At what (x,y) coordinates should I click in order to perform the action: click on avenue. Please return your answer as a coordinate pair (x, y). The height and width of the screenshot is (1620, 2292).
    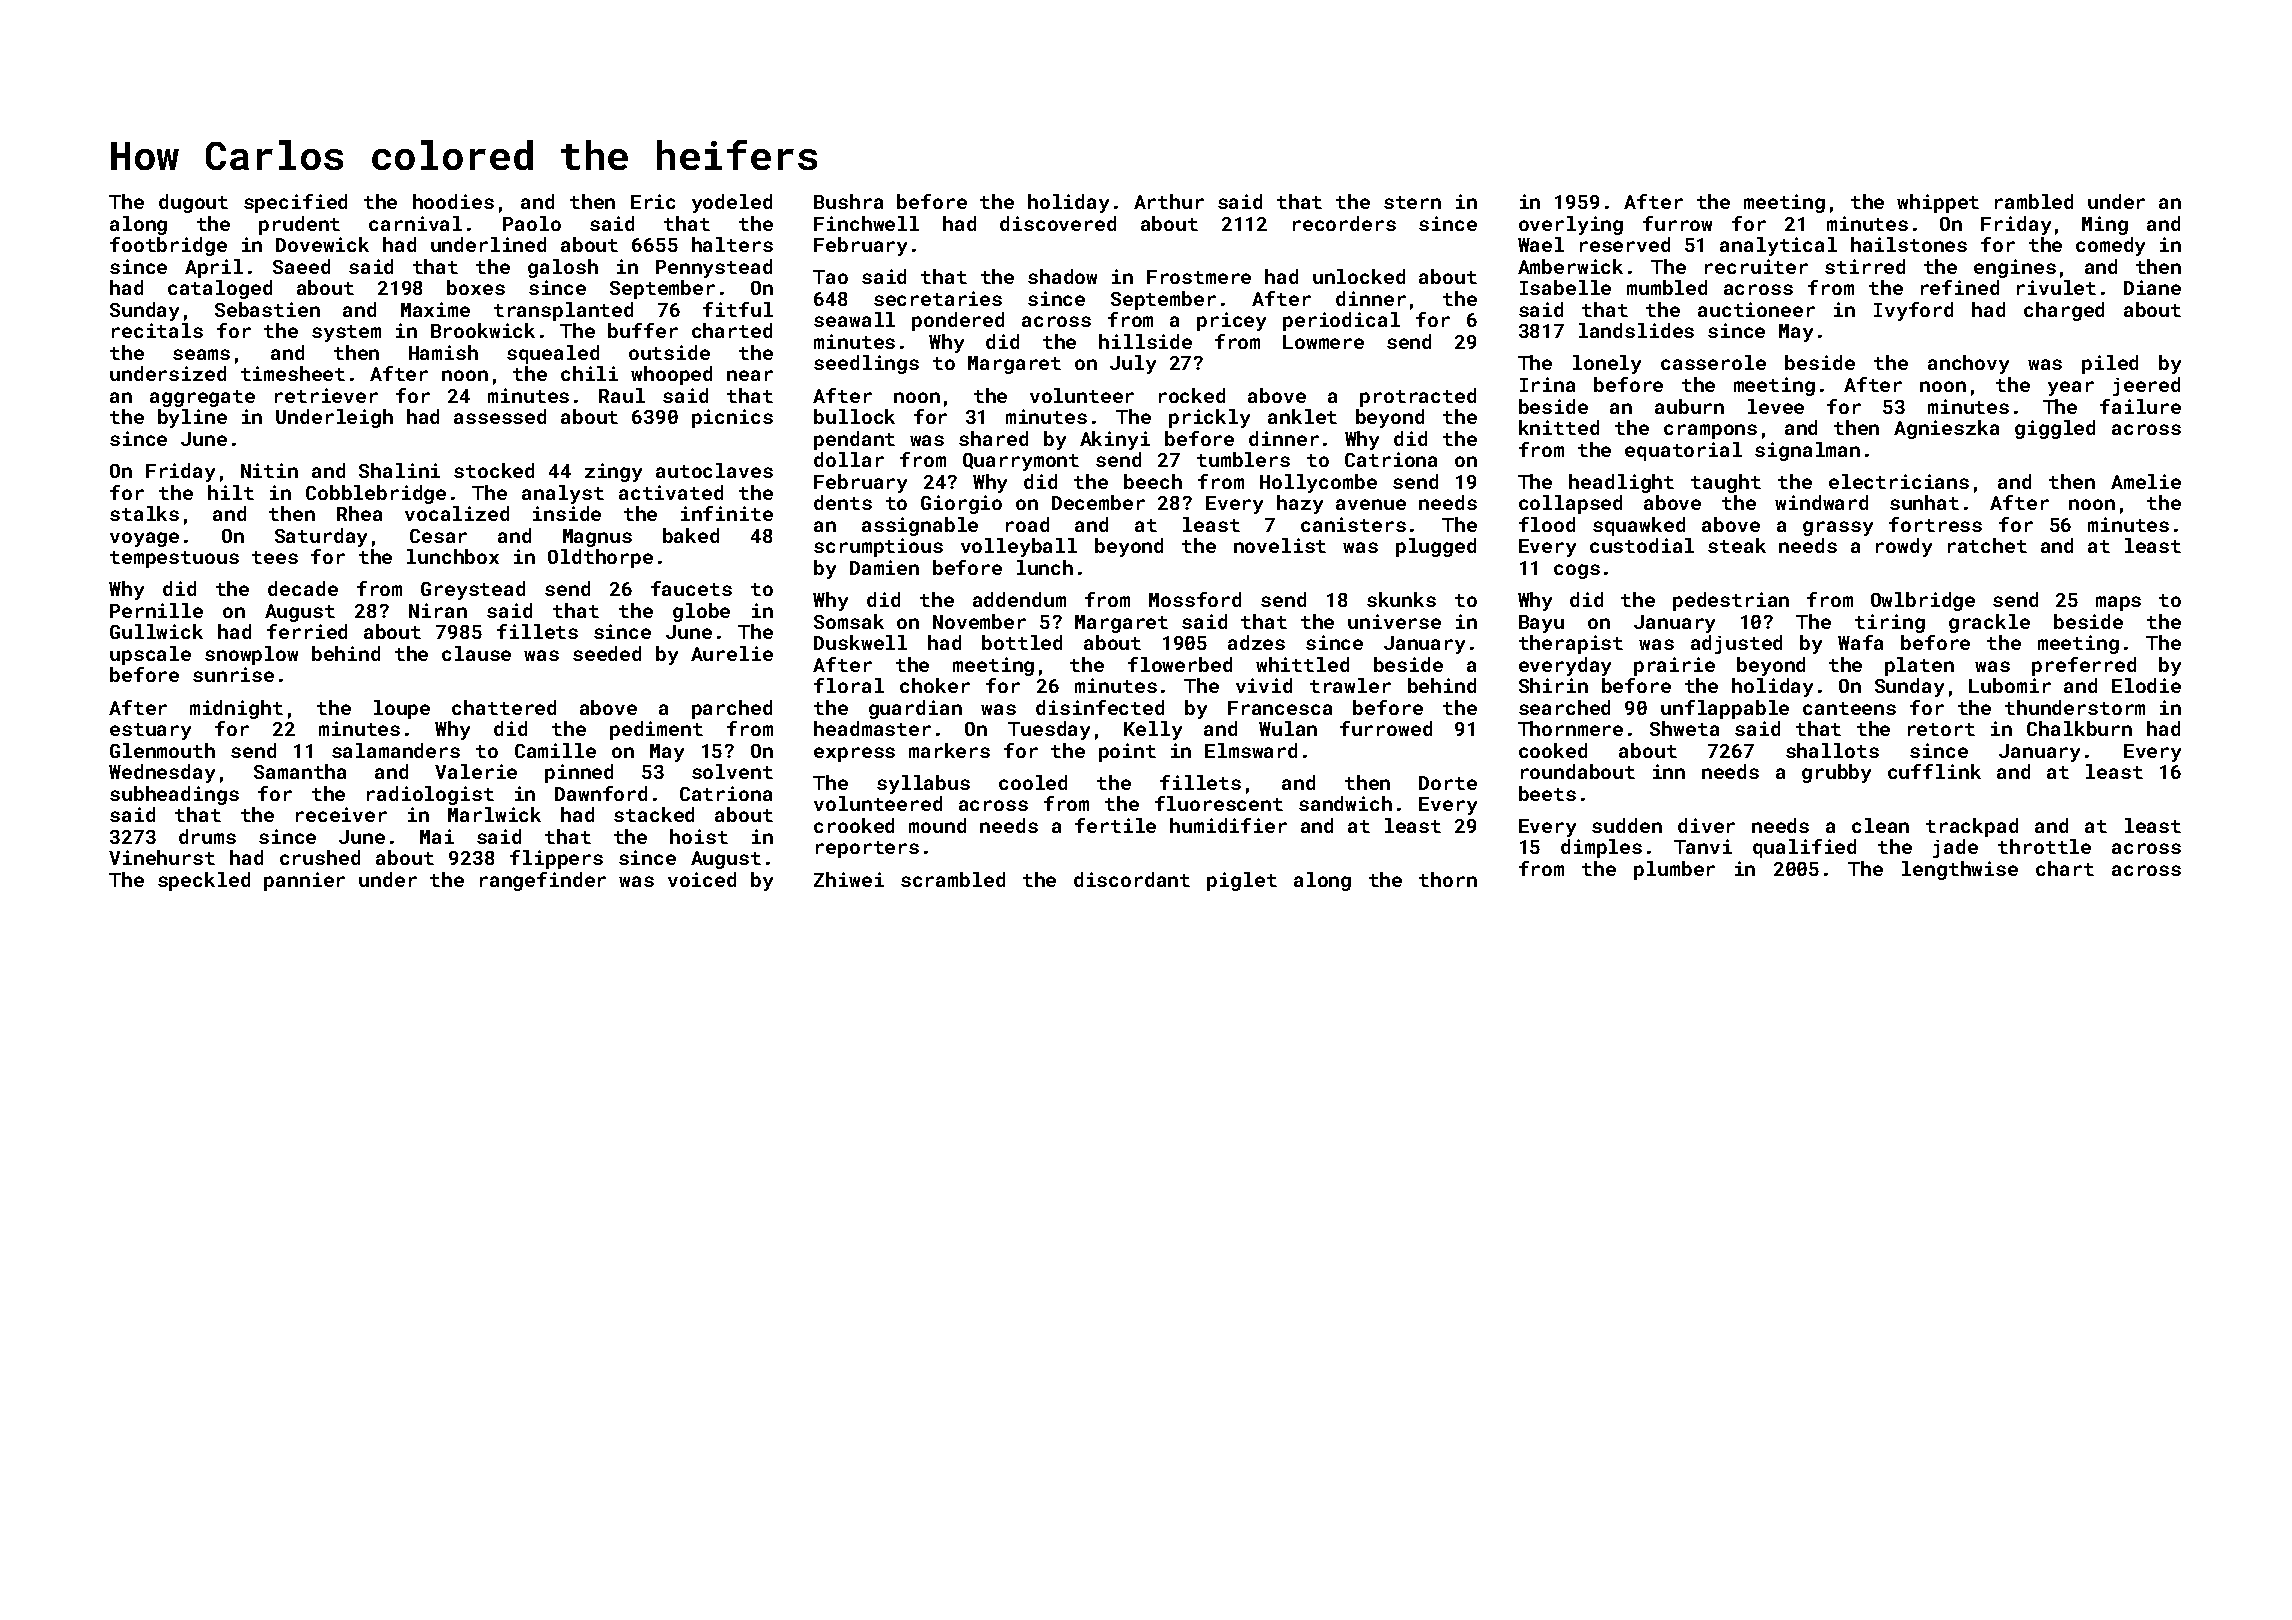
    Looking at the image, I should click on (1371, 504).
